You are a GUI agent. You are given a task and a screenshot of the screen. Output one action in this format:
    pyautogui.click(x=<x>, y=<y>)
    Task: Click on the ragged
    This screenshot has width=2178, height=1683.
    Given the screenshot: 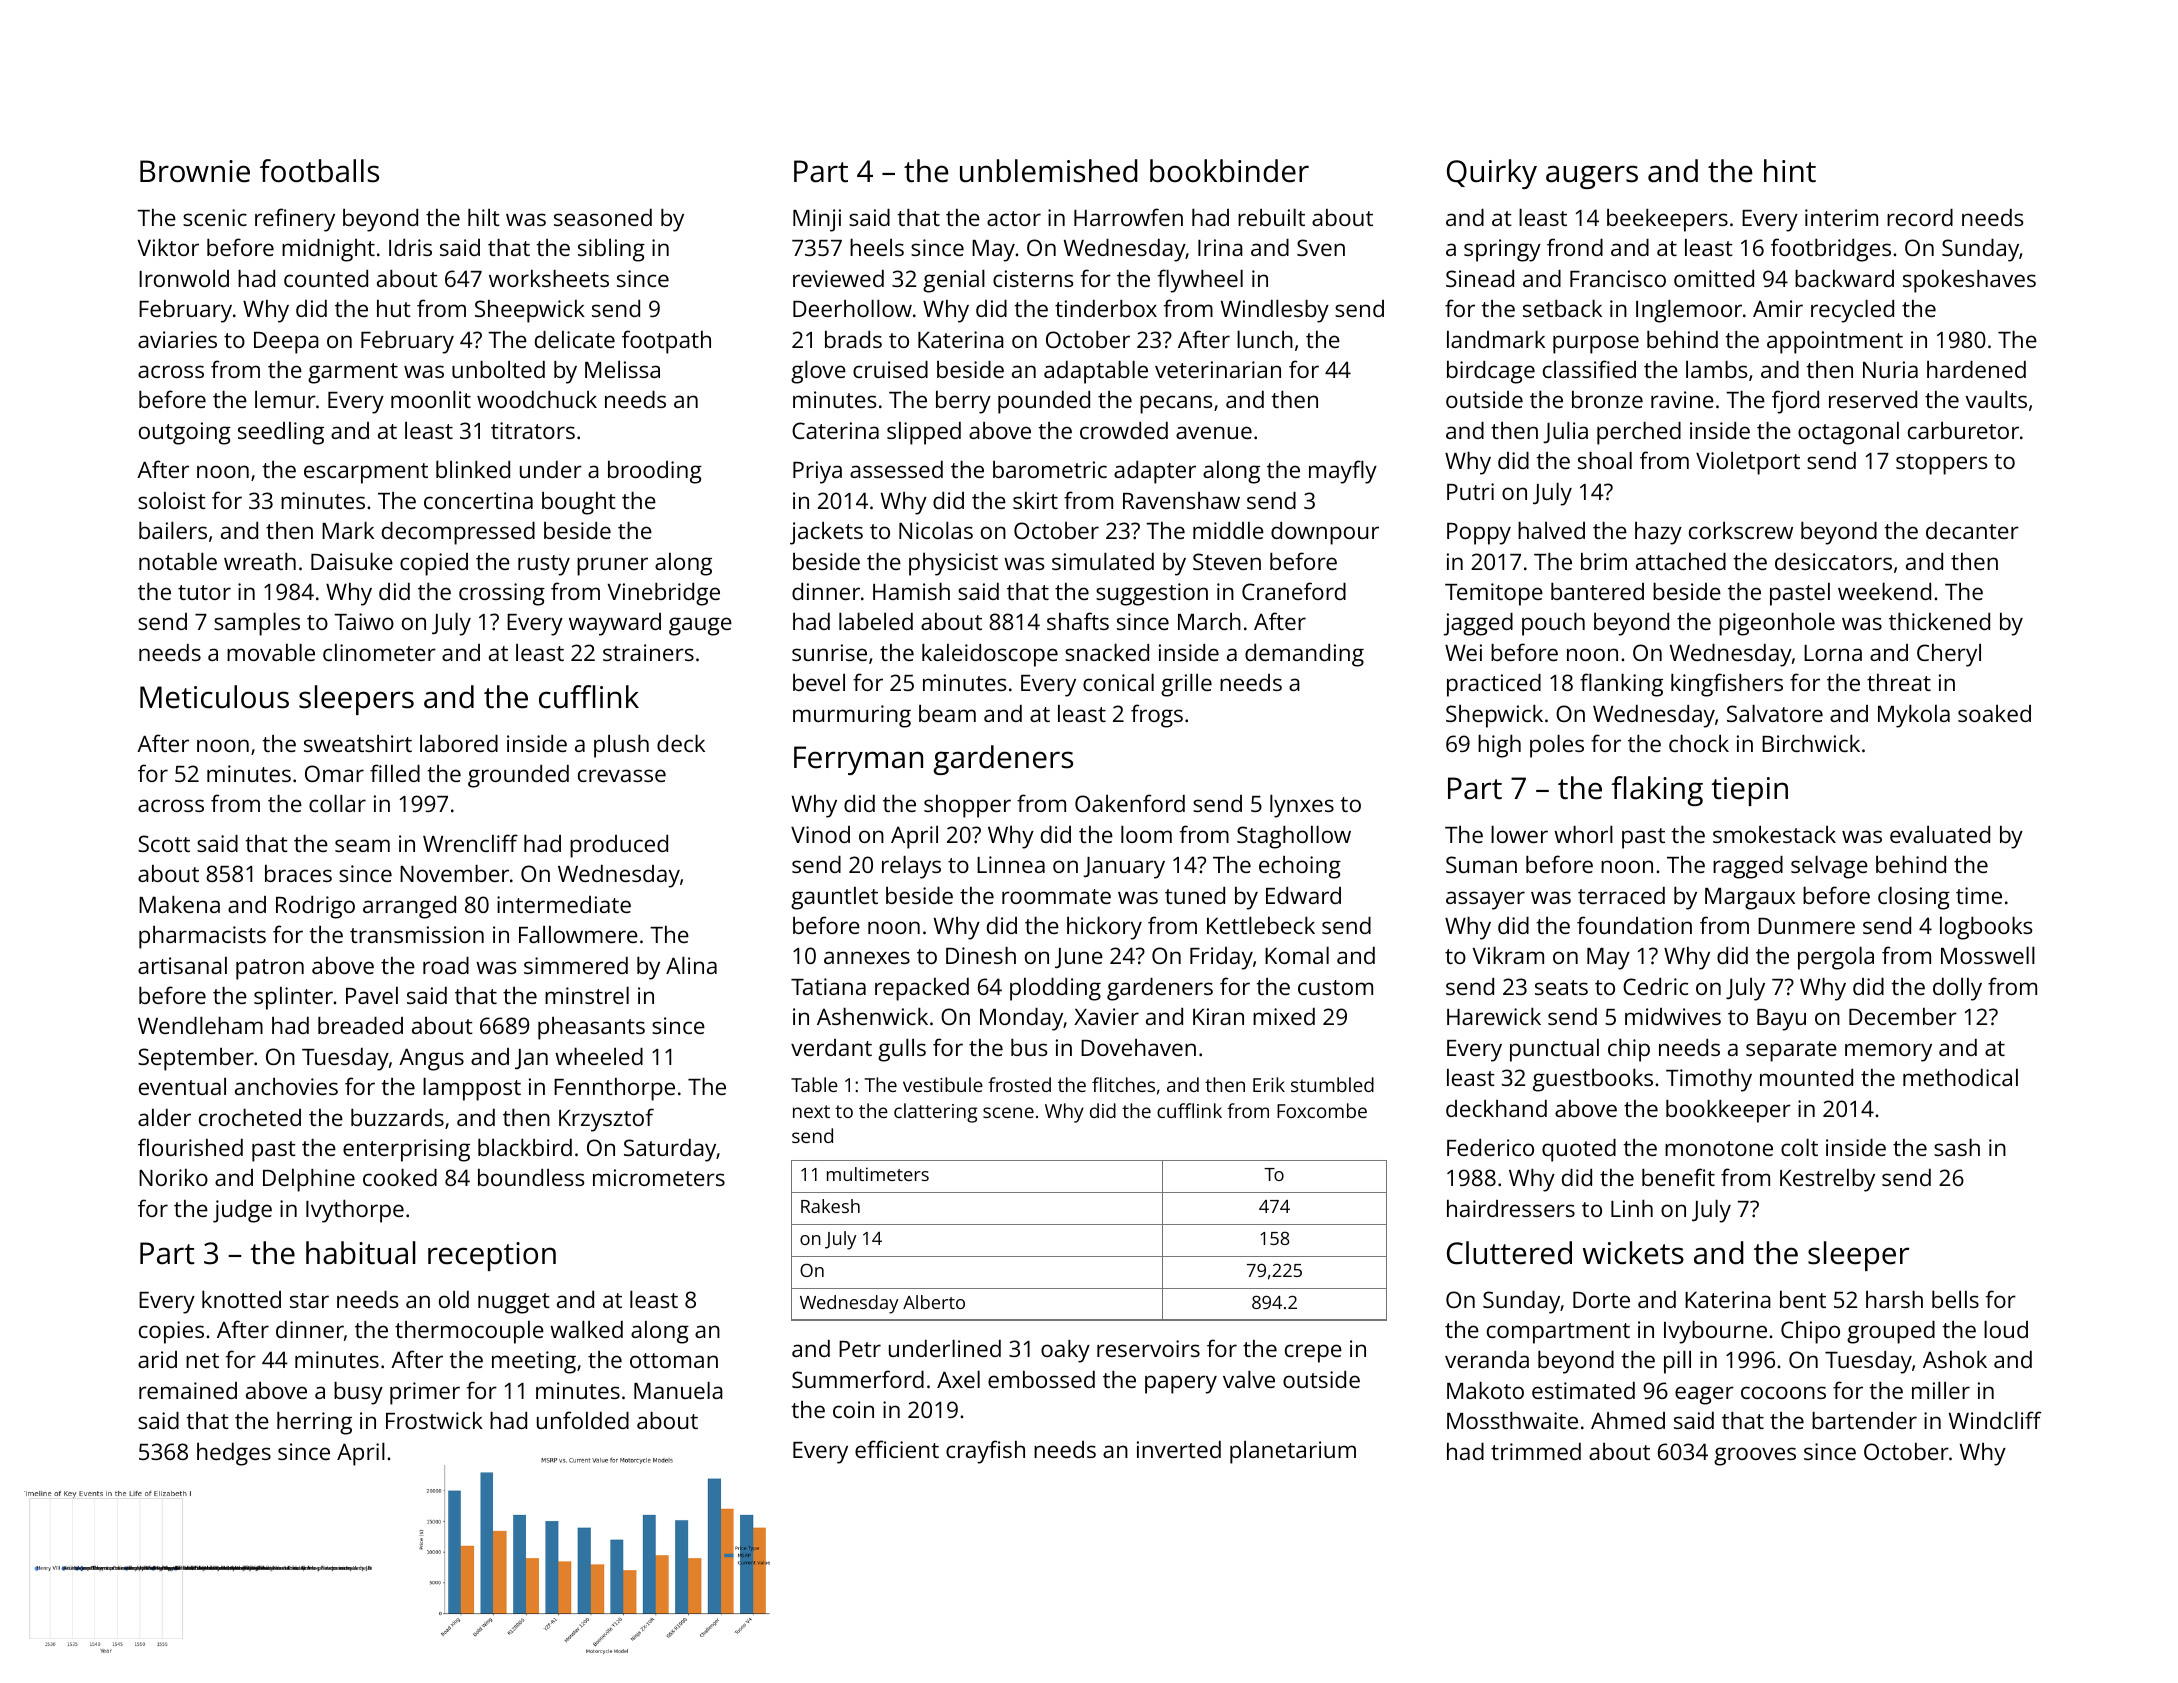 What is the action you would take?
    pyautogui.click(x=1748, y=867)
